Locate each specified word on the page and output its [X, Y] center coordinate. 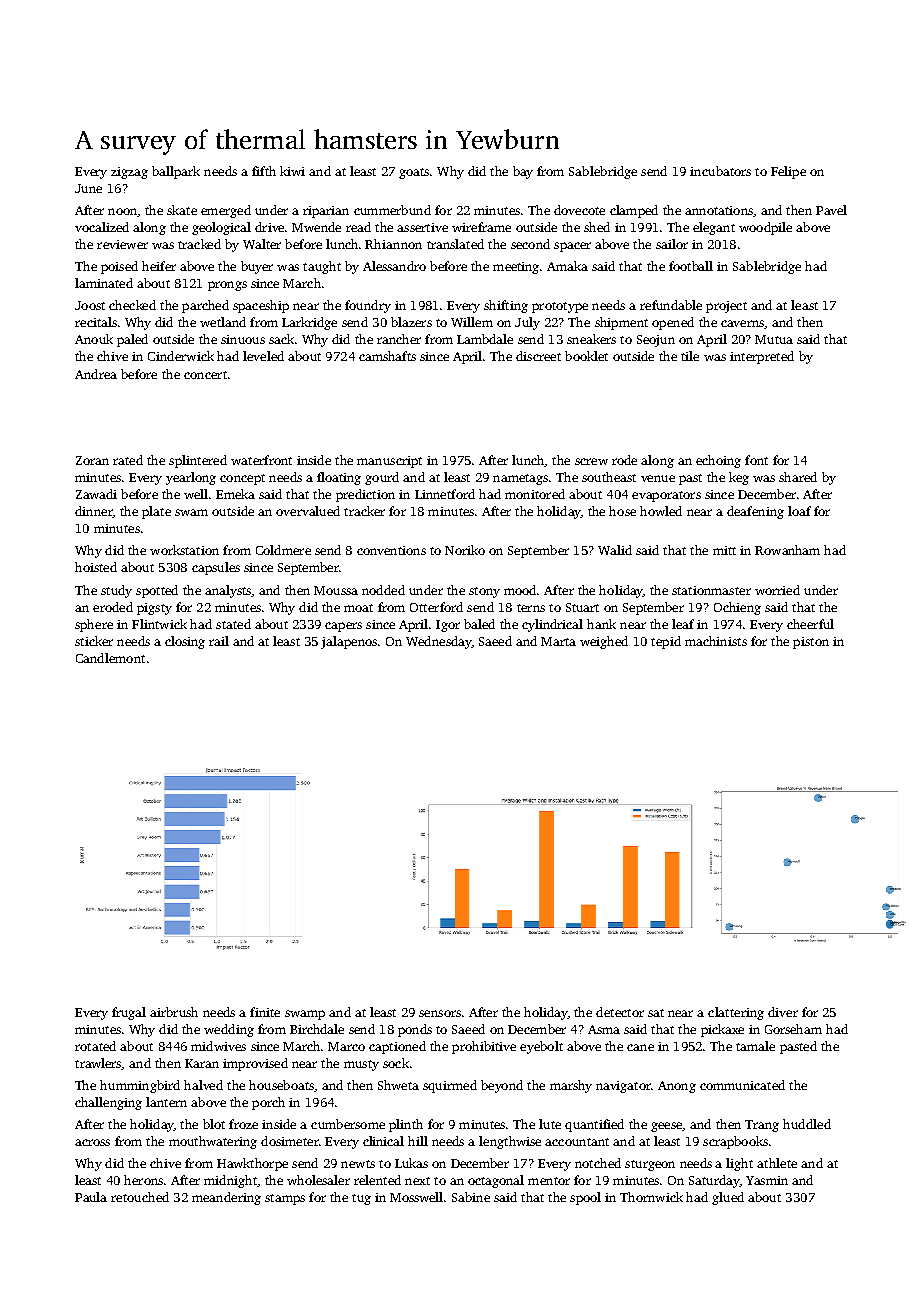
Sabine [471, 1197]
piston [811, 643]
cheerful [810, 624]
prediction [365, 495]
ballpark [176, 172]
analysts [228, 591]
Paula [91, 1197]
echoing [718, 461]
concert [205, 375]
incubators [720, 171]
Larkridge [309, 323]
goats [414, 173]
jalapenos [349, 642]
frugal [129, 1013]
